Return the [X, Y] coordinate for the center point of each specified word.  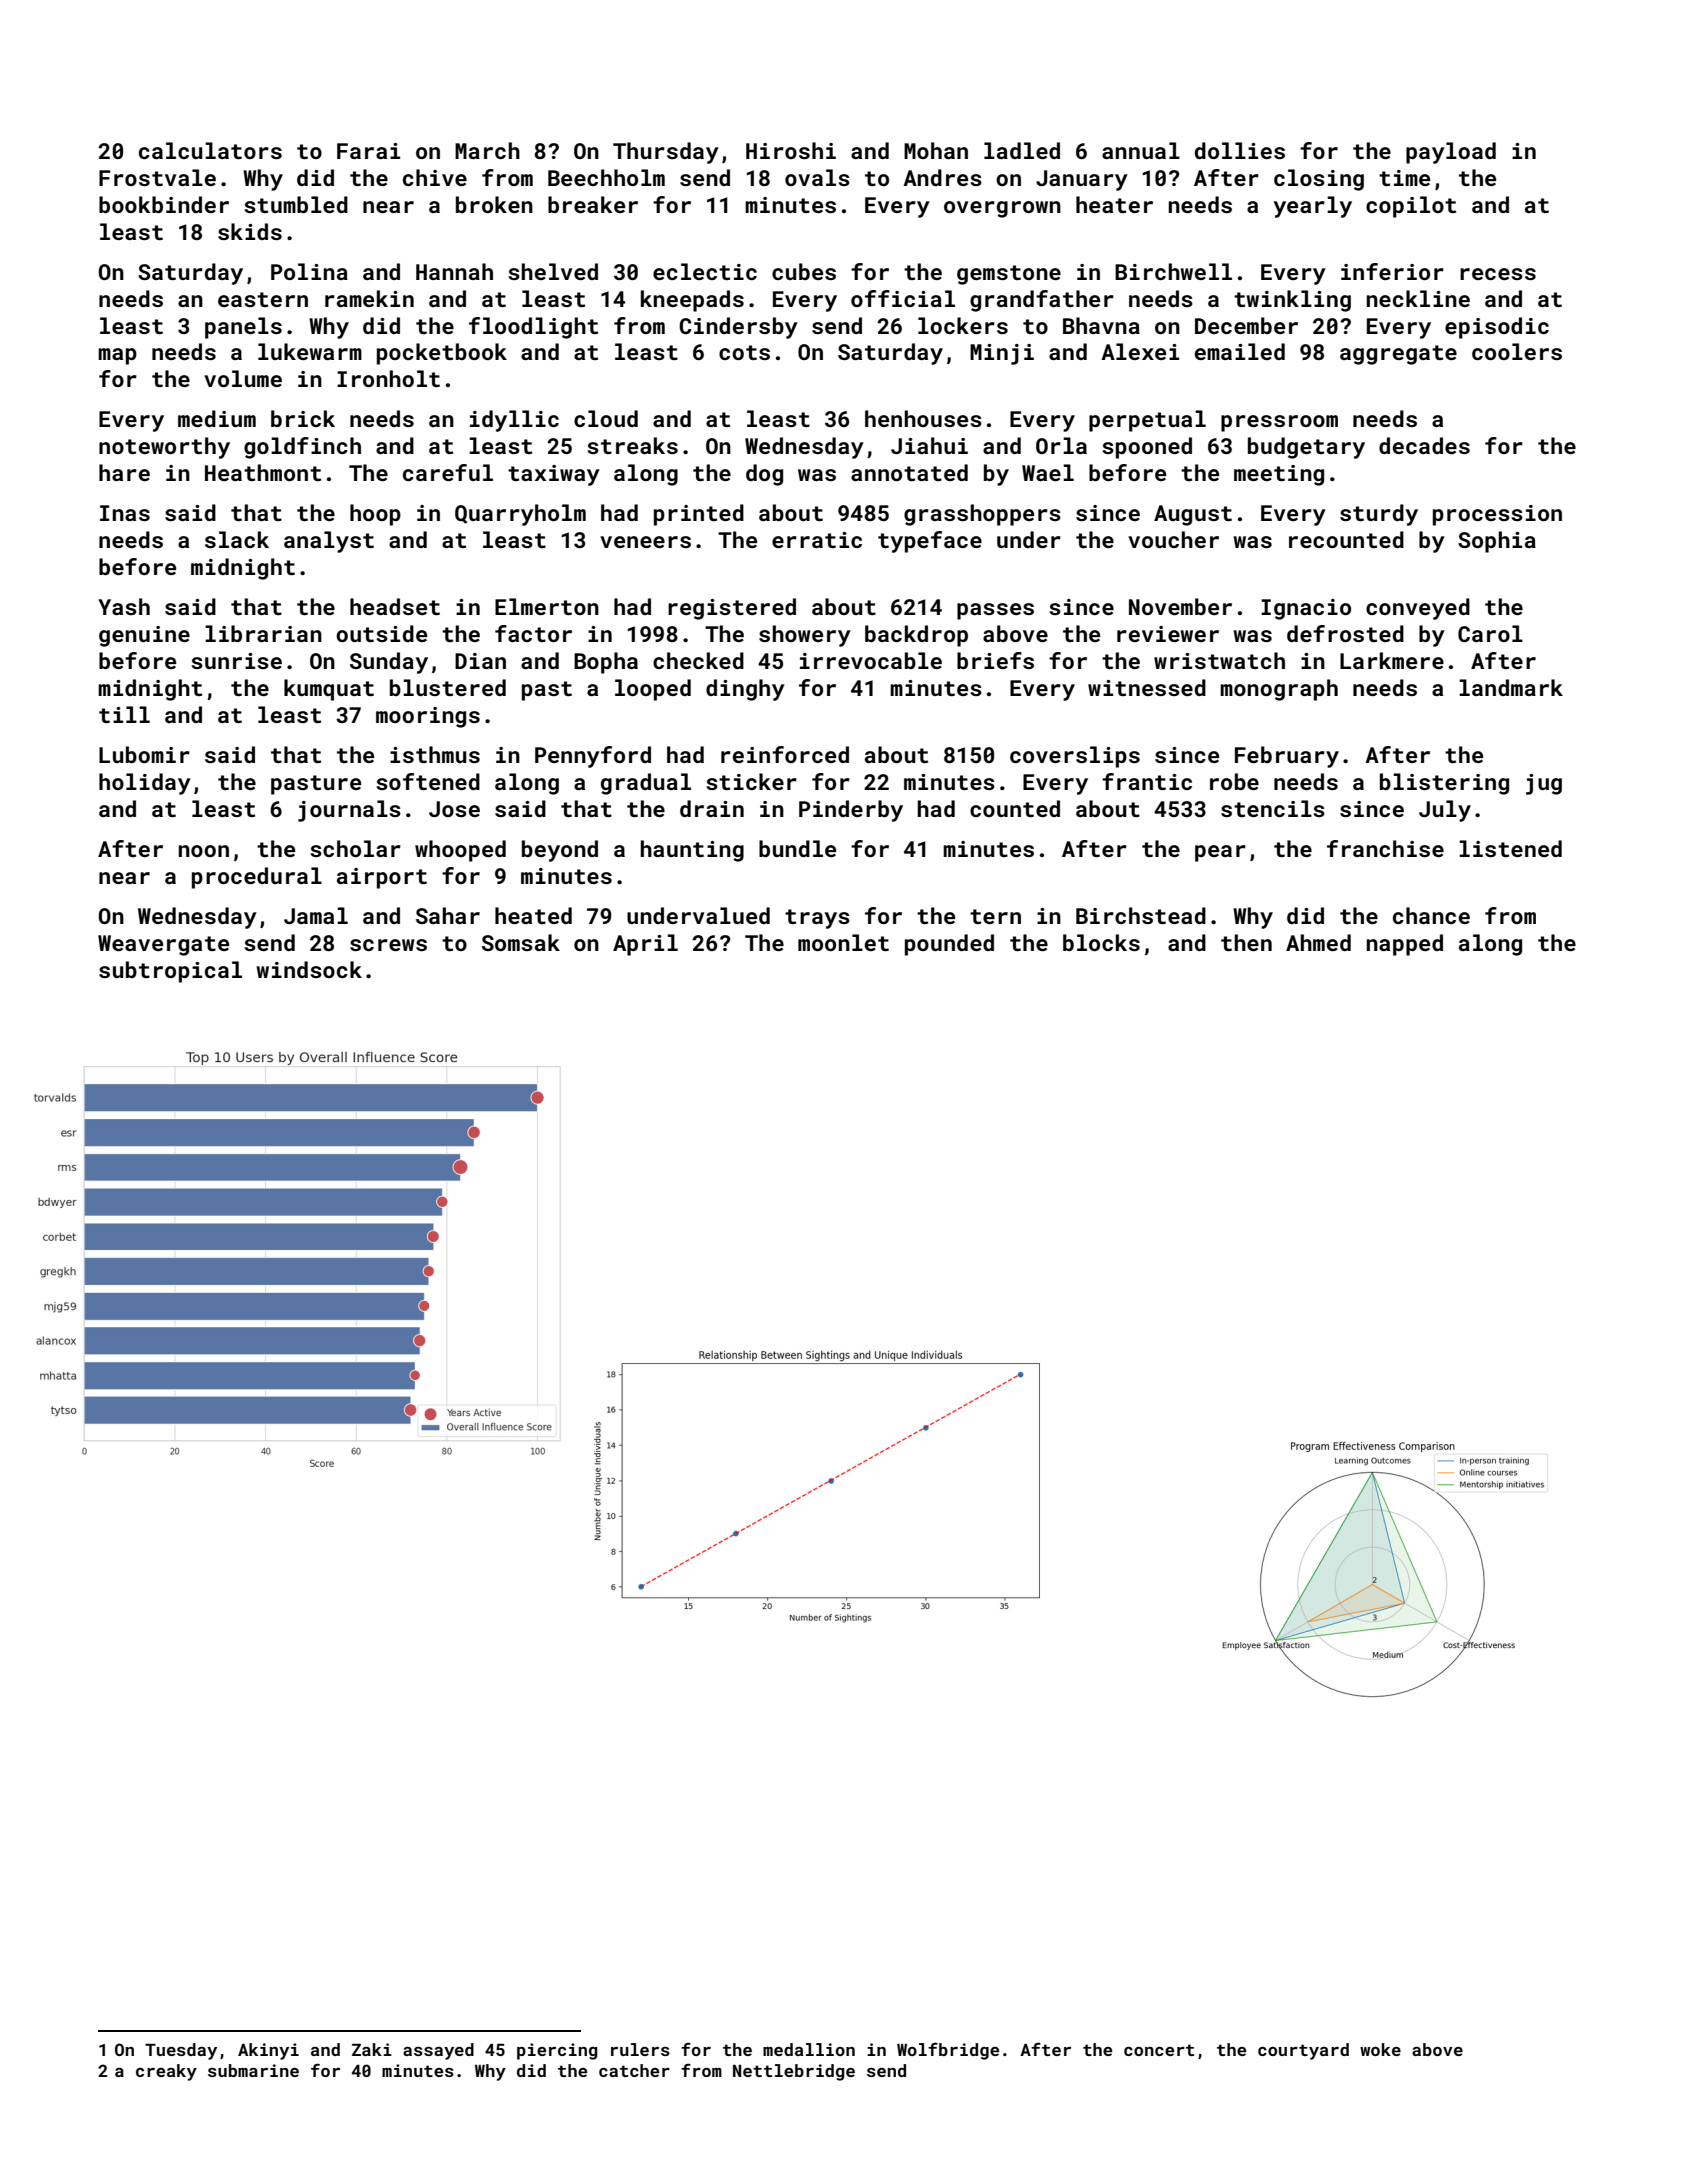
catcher [634, 2070]
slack [237, 539]
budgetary [1306, 448]
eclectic [705, 271]
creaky [166, 2072]
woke [1380, 2049]
